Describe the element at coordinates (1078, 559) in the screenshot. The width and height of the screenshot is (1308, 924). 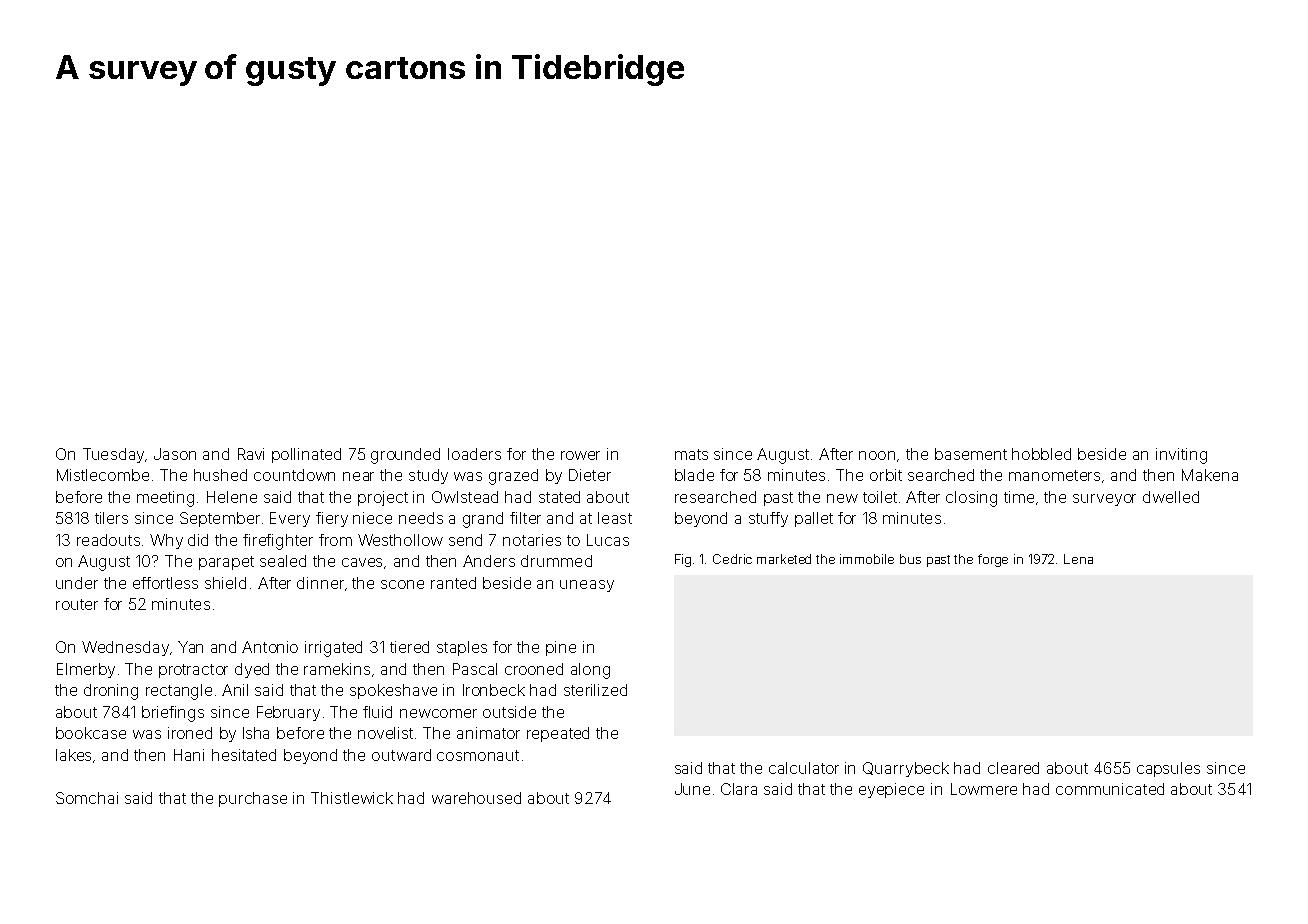
I see `Lena` at that location.
